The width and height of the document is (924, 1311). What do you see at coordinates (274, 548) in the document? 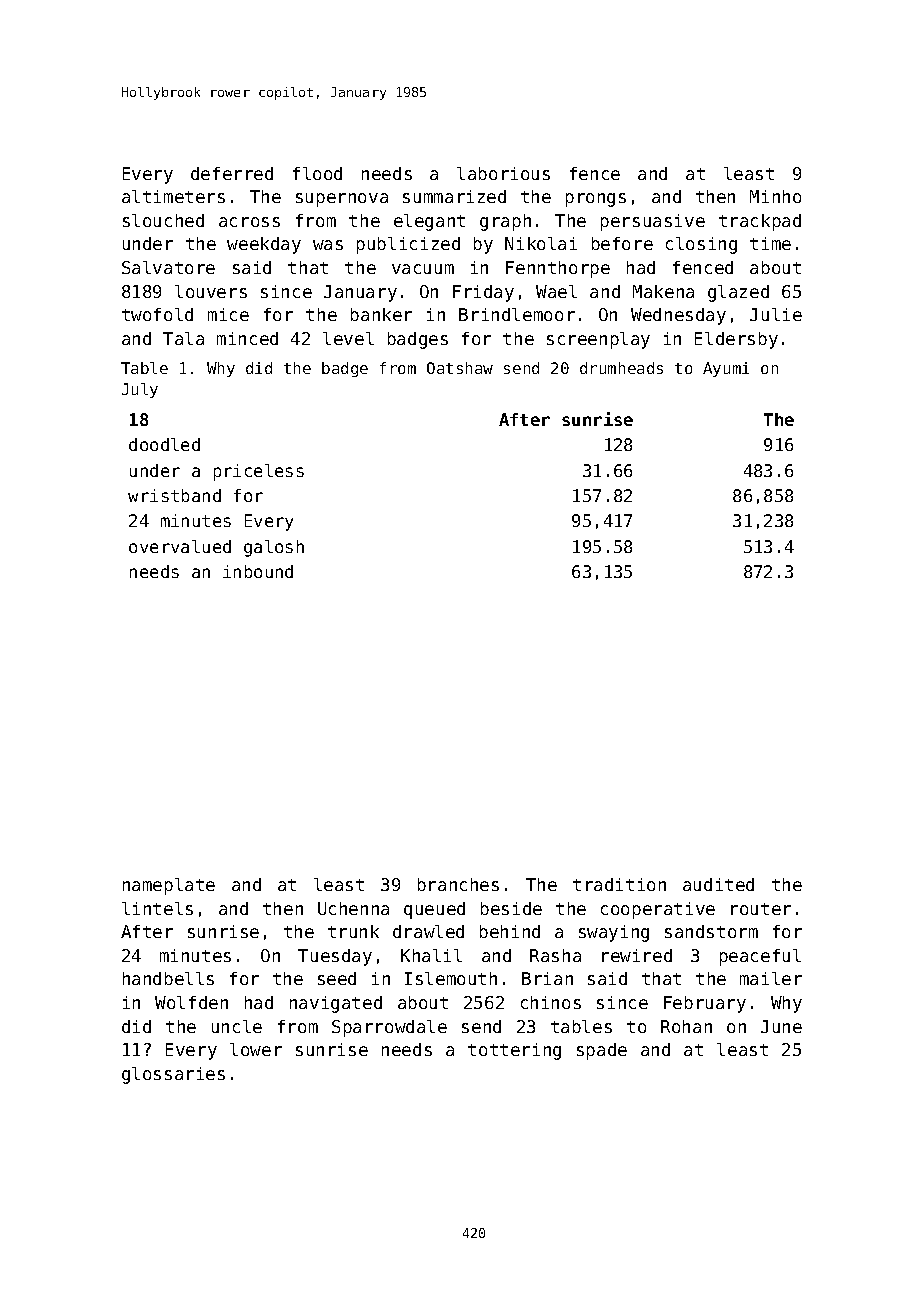
I see `galosh` at bounding box center [274, 548].
